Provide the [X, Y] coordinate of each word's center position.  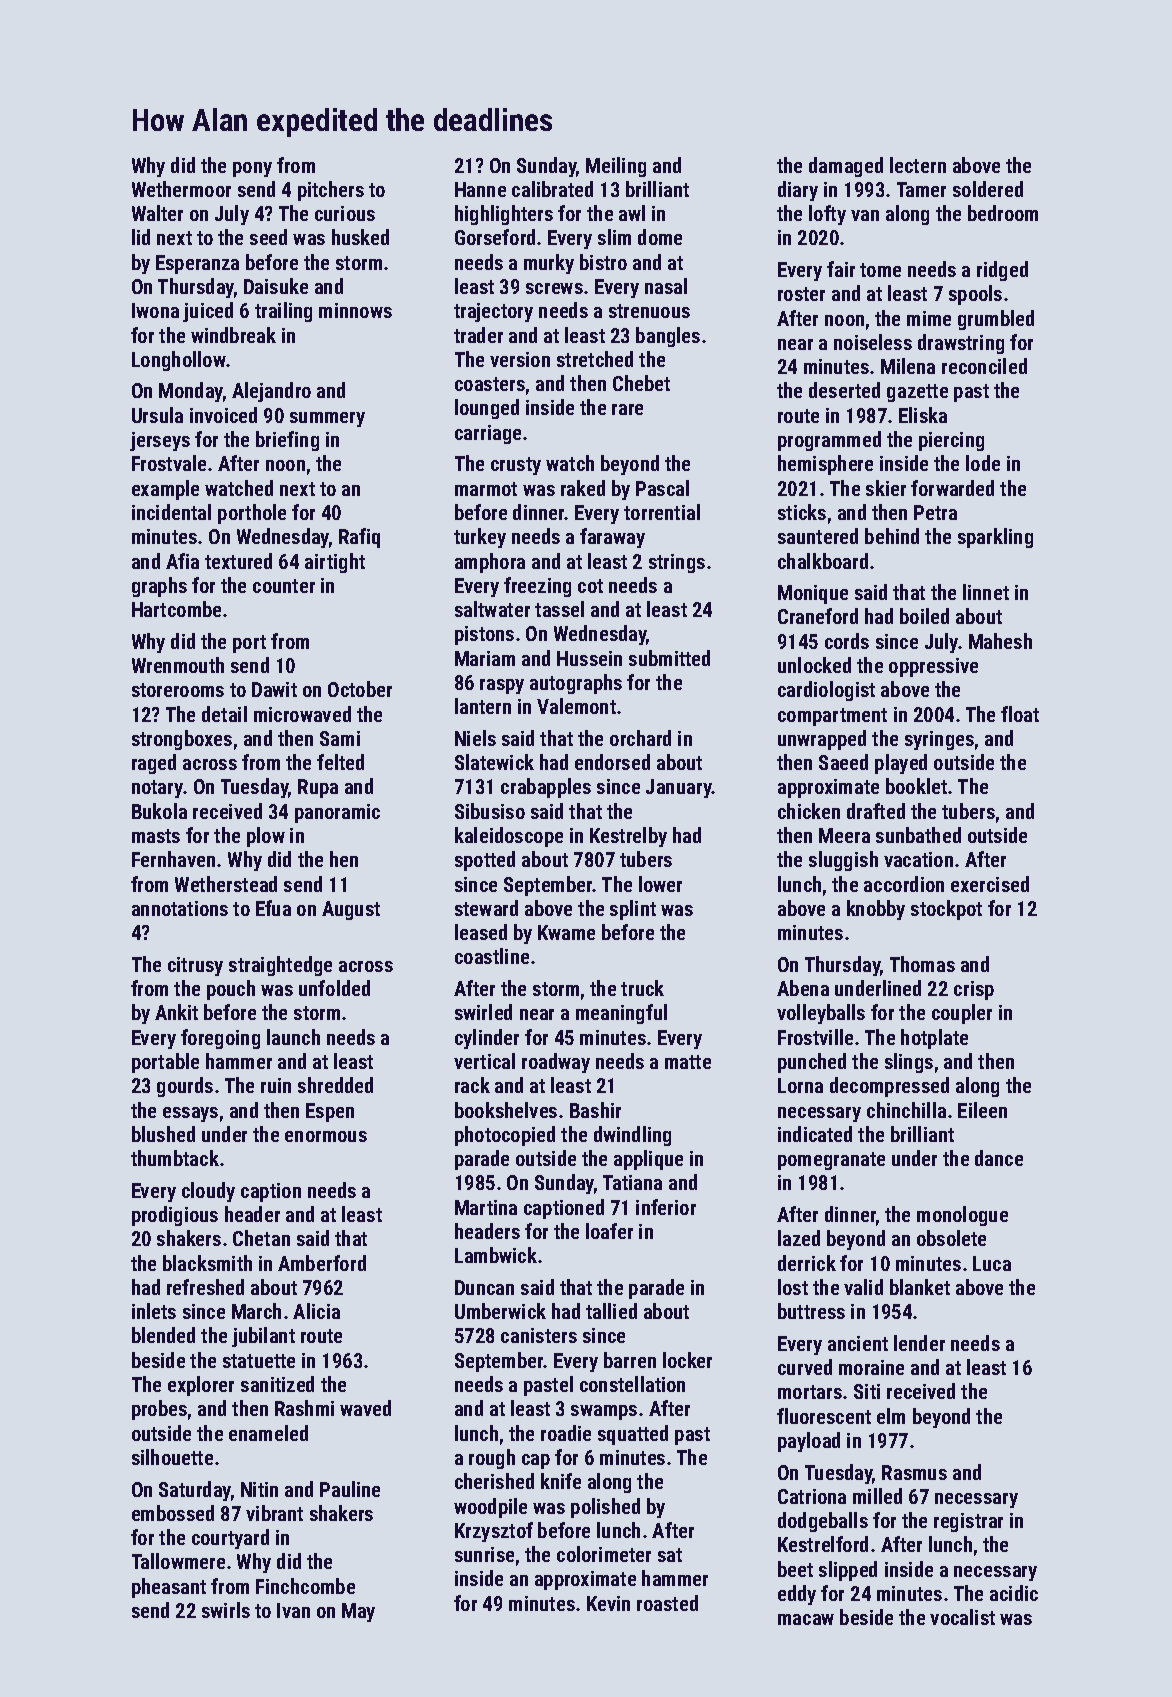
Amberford [322, 1263]
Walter [157, 213]
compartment [832, 717]
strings [677, 563]
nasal [666, 286]
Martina [486, 1207]
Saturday [195, 1491]
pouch [231, 990]
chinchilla [906, 1110]
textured [238, 561]
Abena [803, 988]
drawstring [961, 344]
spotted [485, 861]
